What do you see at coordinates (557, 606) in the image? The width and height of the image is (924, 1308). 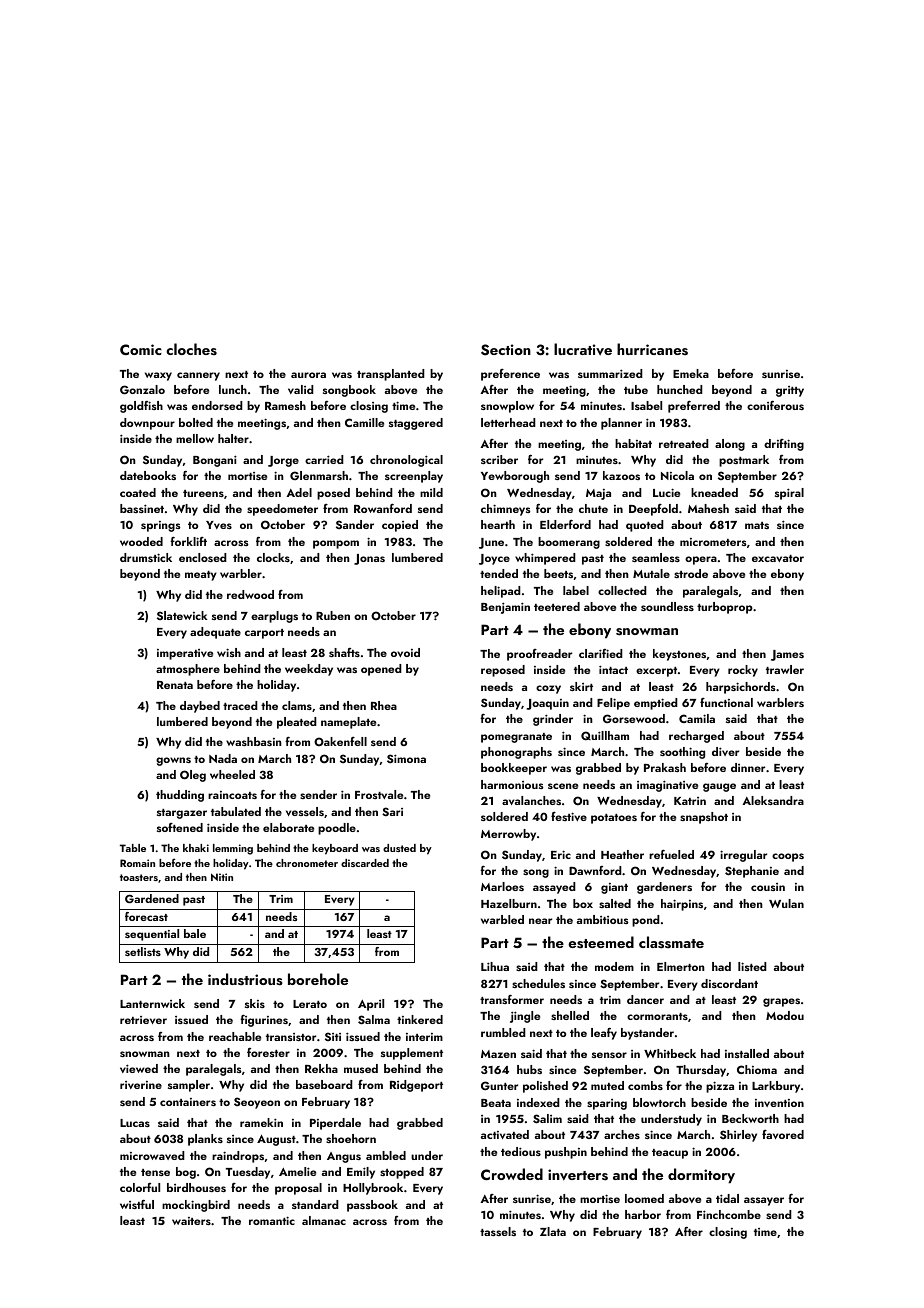 I see `teetered` at bounding box center [557, 606].
